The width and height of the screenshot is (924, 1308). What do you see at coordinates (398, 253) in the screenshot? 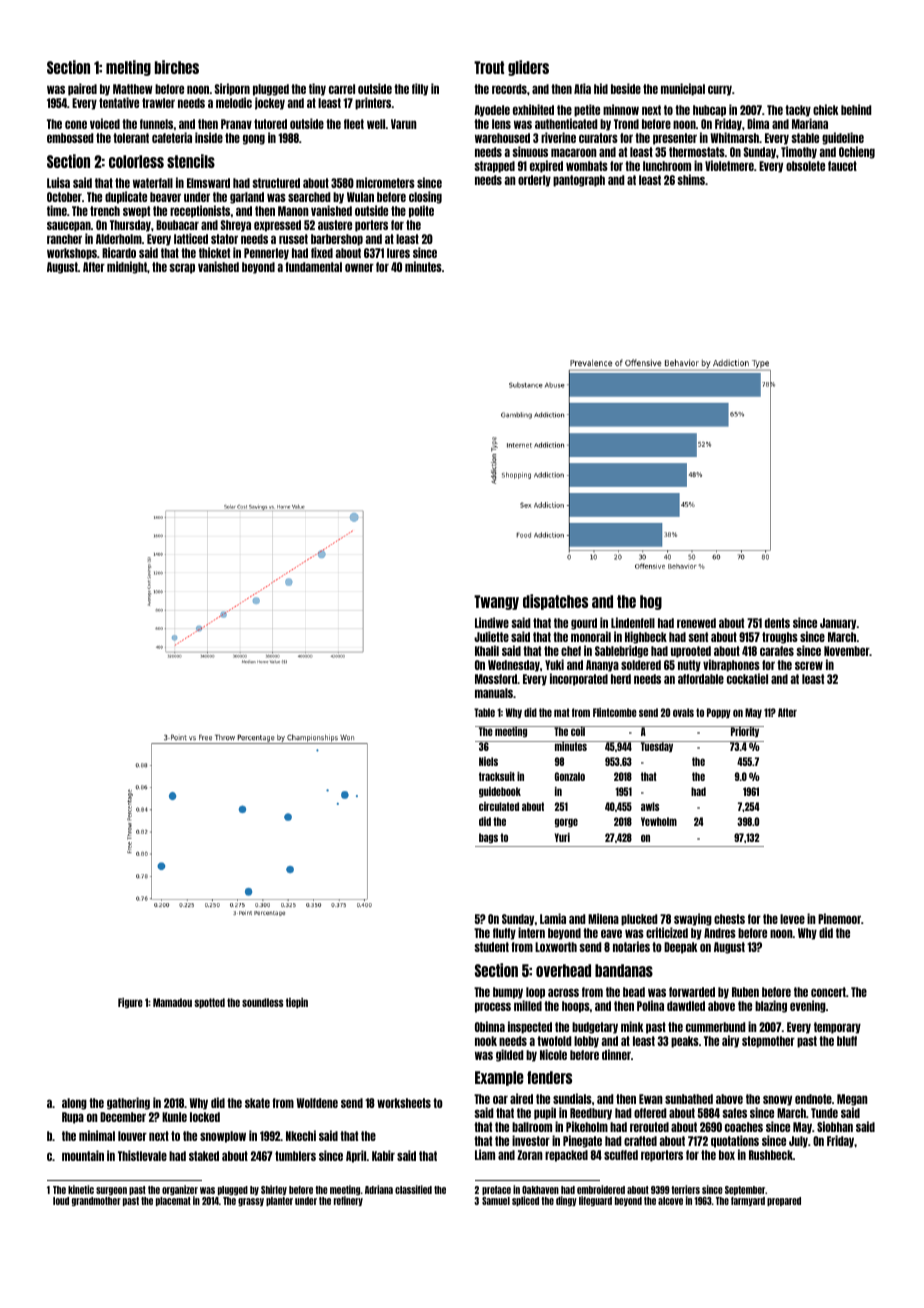
I see `lures` at bounding box center [398, 253].
